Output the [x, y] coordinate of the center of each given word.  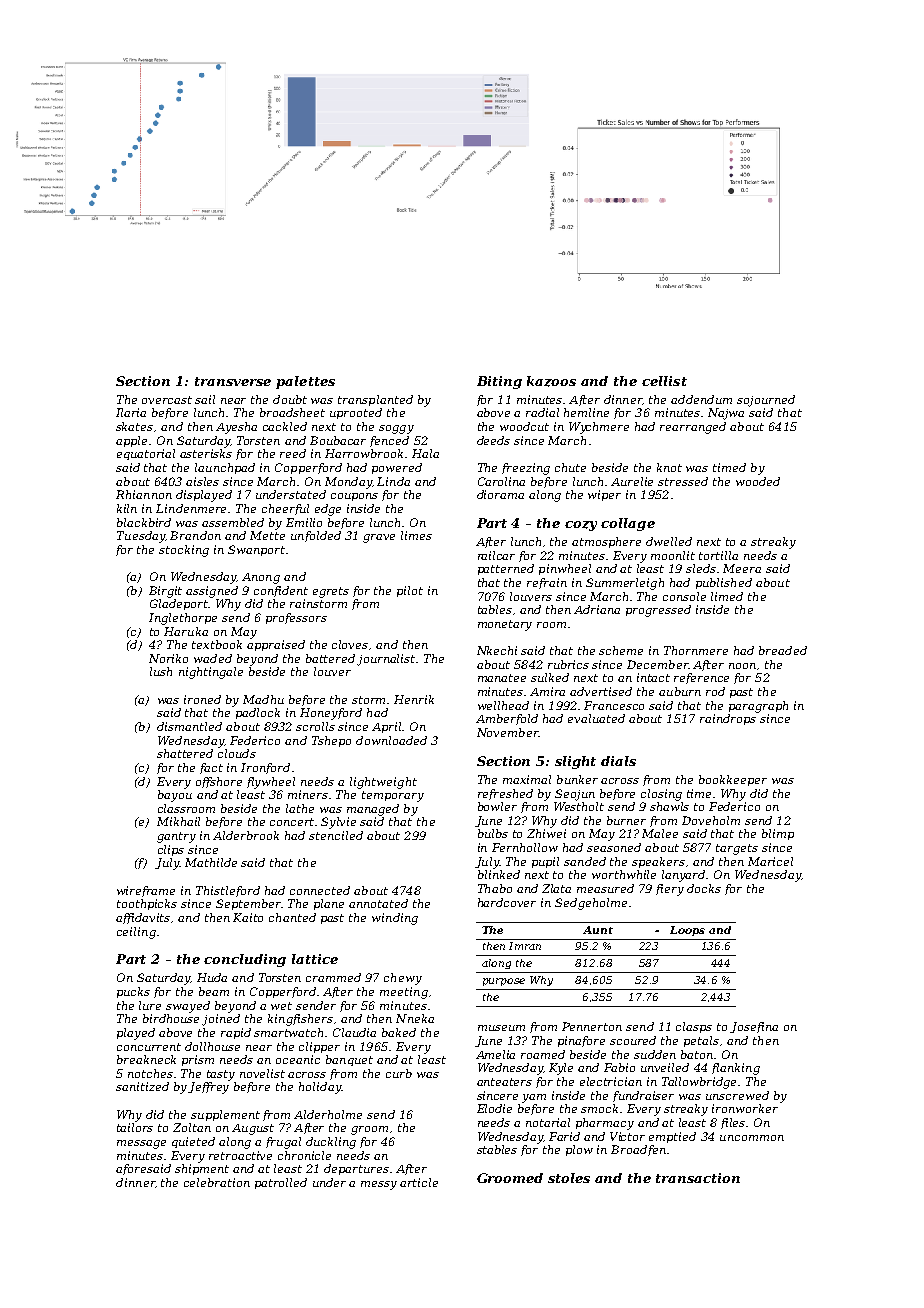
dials [618, 761]
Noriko [168, 658]
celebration [217, 1182]
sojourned [766, 401]
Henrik [414, 699]
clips [171, 850]
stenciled [336, 835]
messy [379, 1185]
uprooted [356, 413]
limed [727, 596]
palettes [305, 382]
